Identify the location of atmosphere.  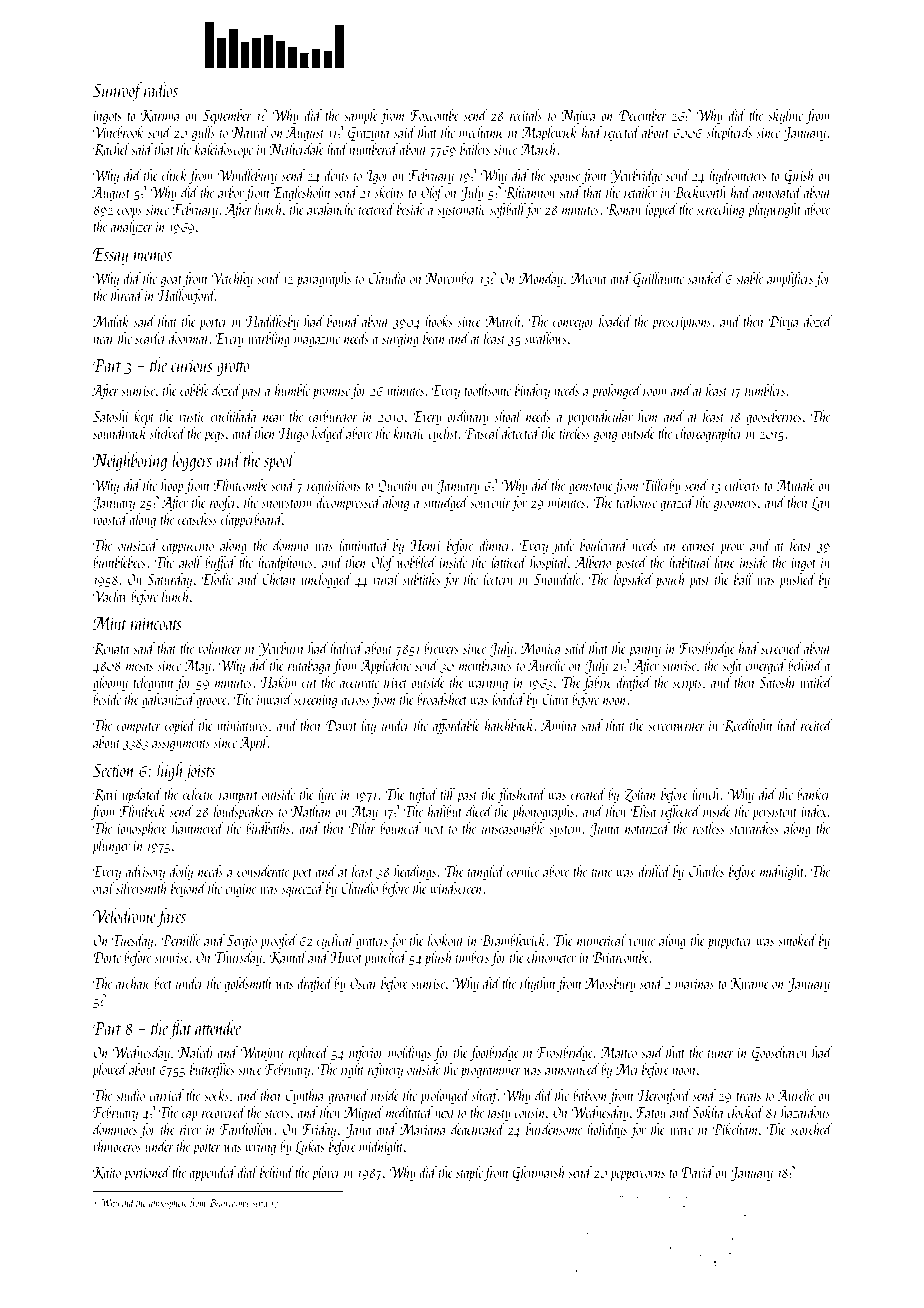
(168, 1203).
